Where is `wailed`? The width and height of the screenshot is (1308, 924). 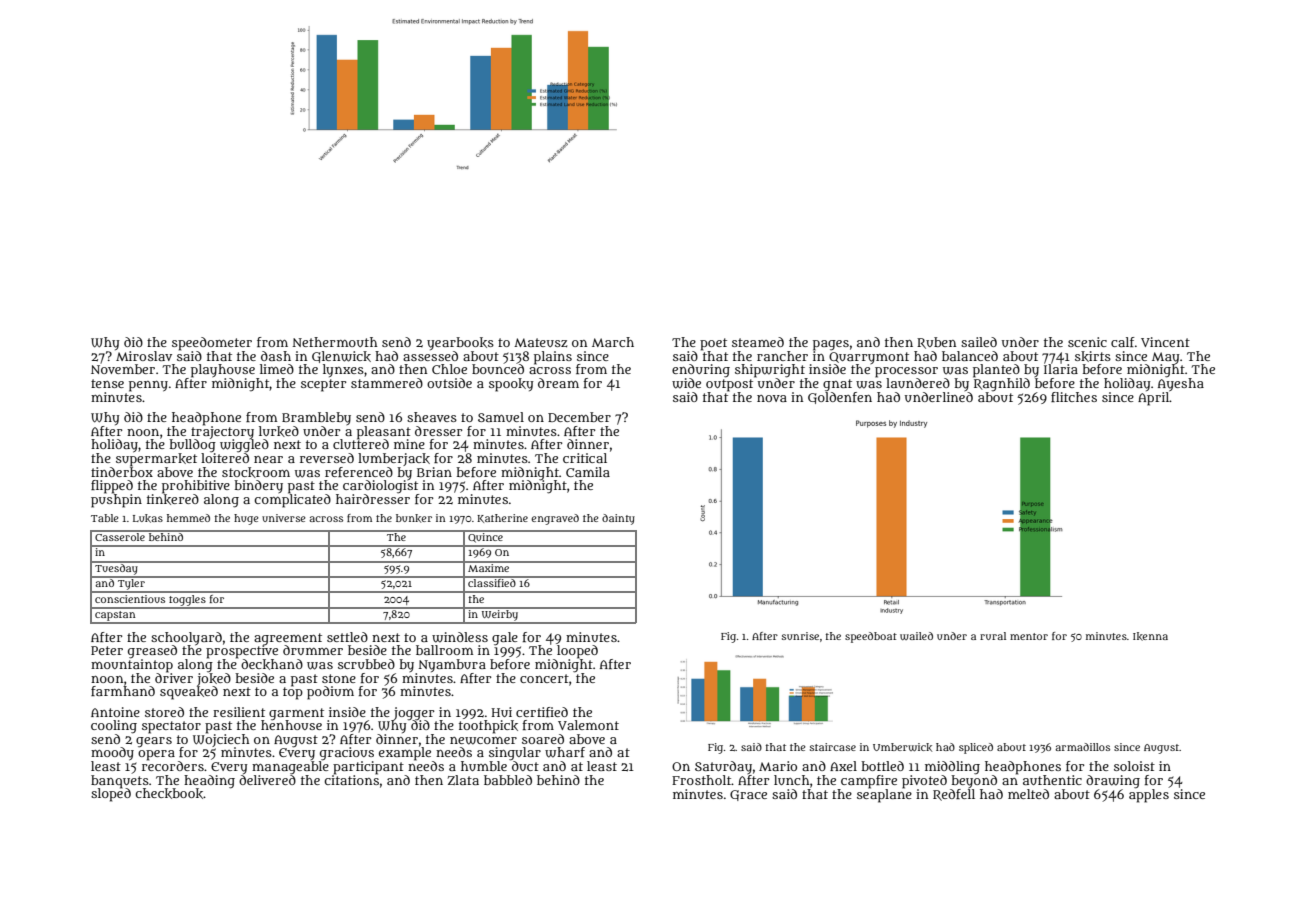 wailed is located at coordinates (916, 636).
